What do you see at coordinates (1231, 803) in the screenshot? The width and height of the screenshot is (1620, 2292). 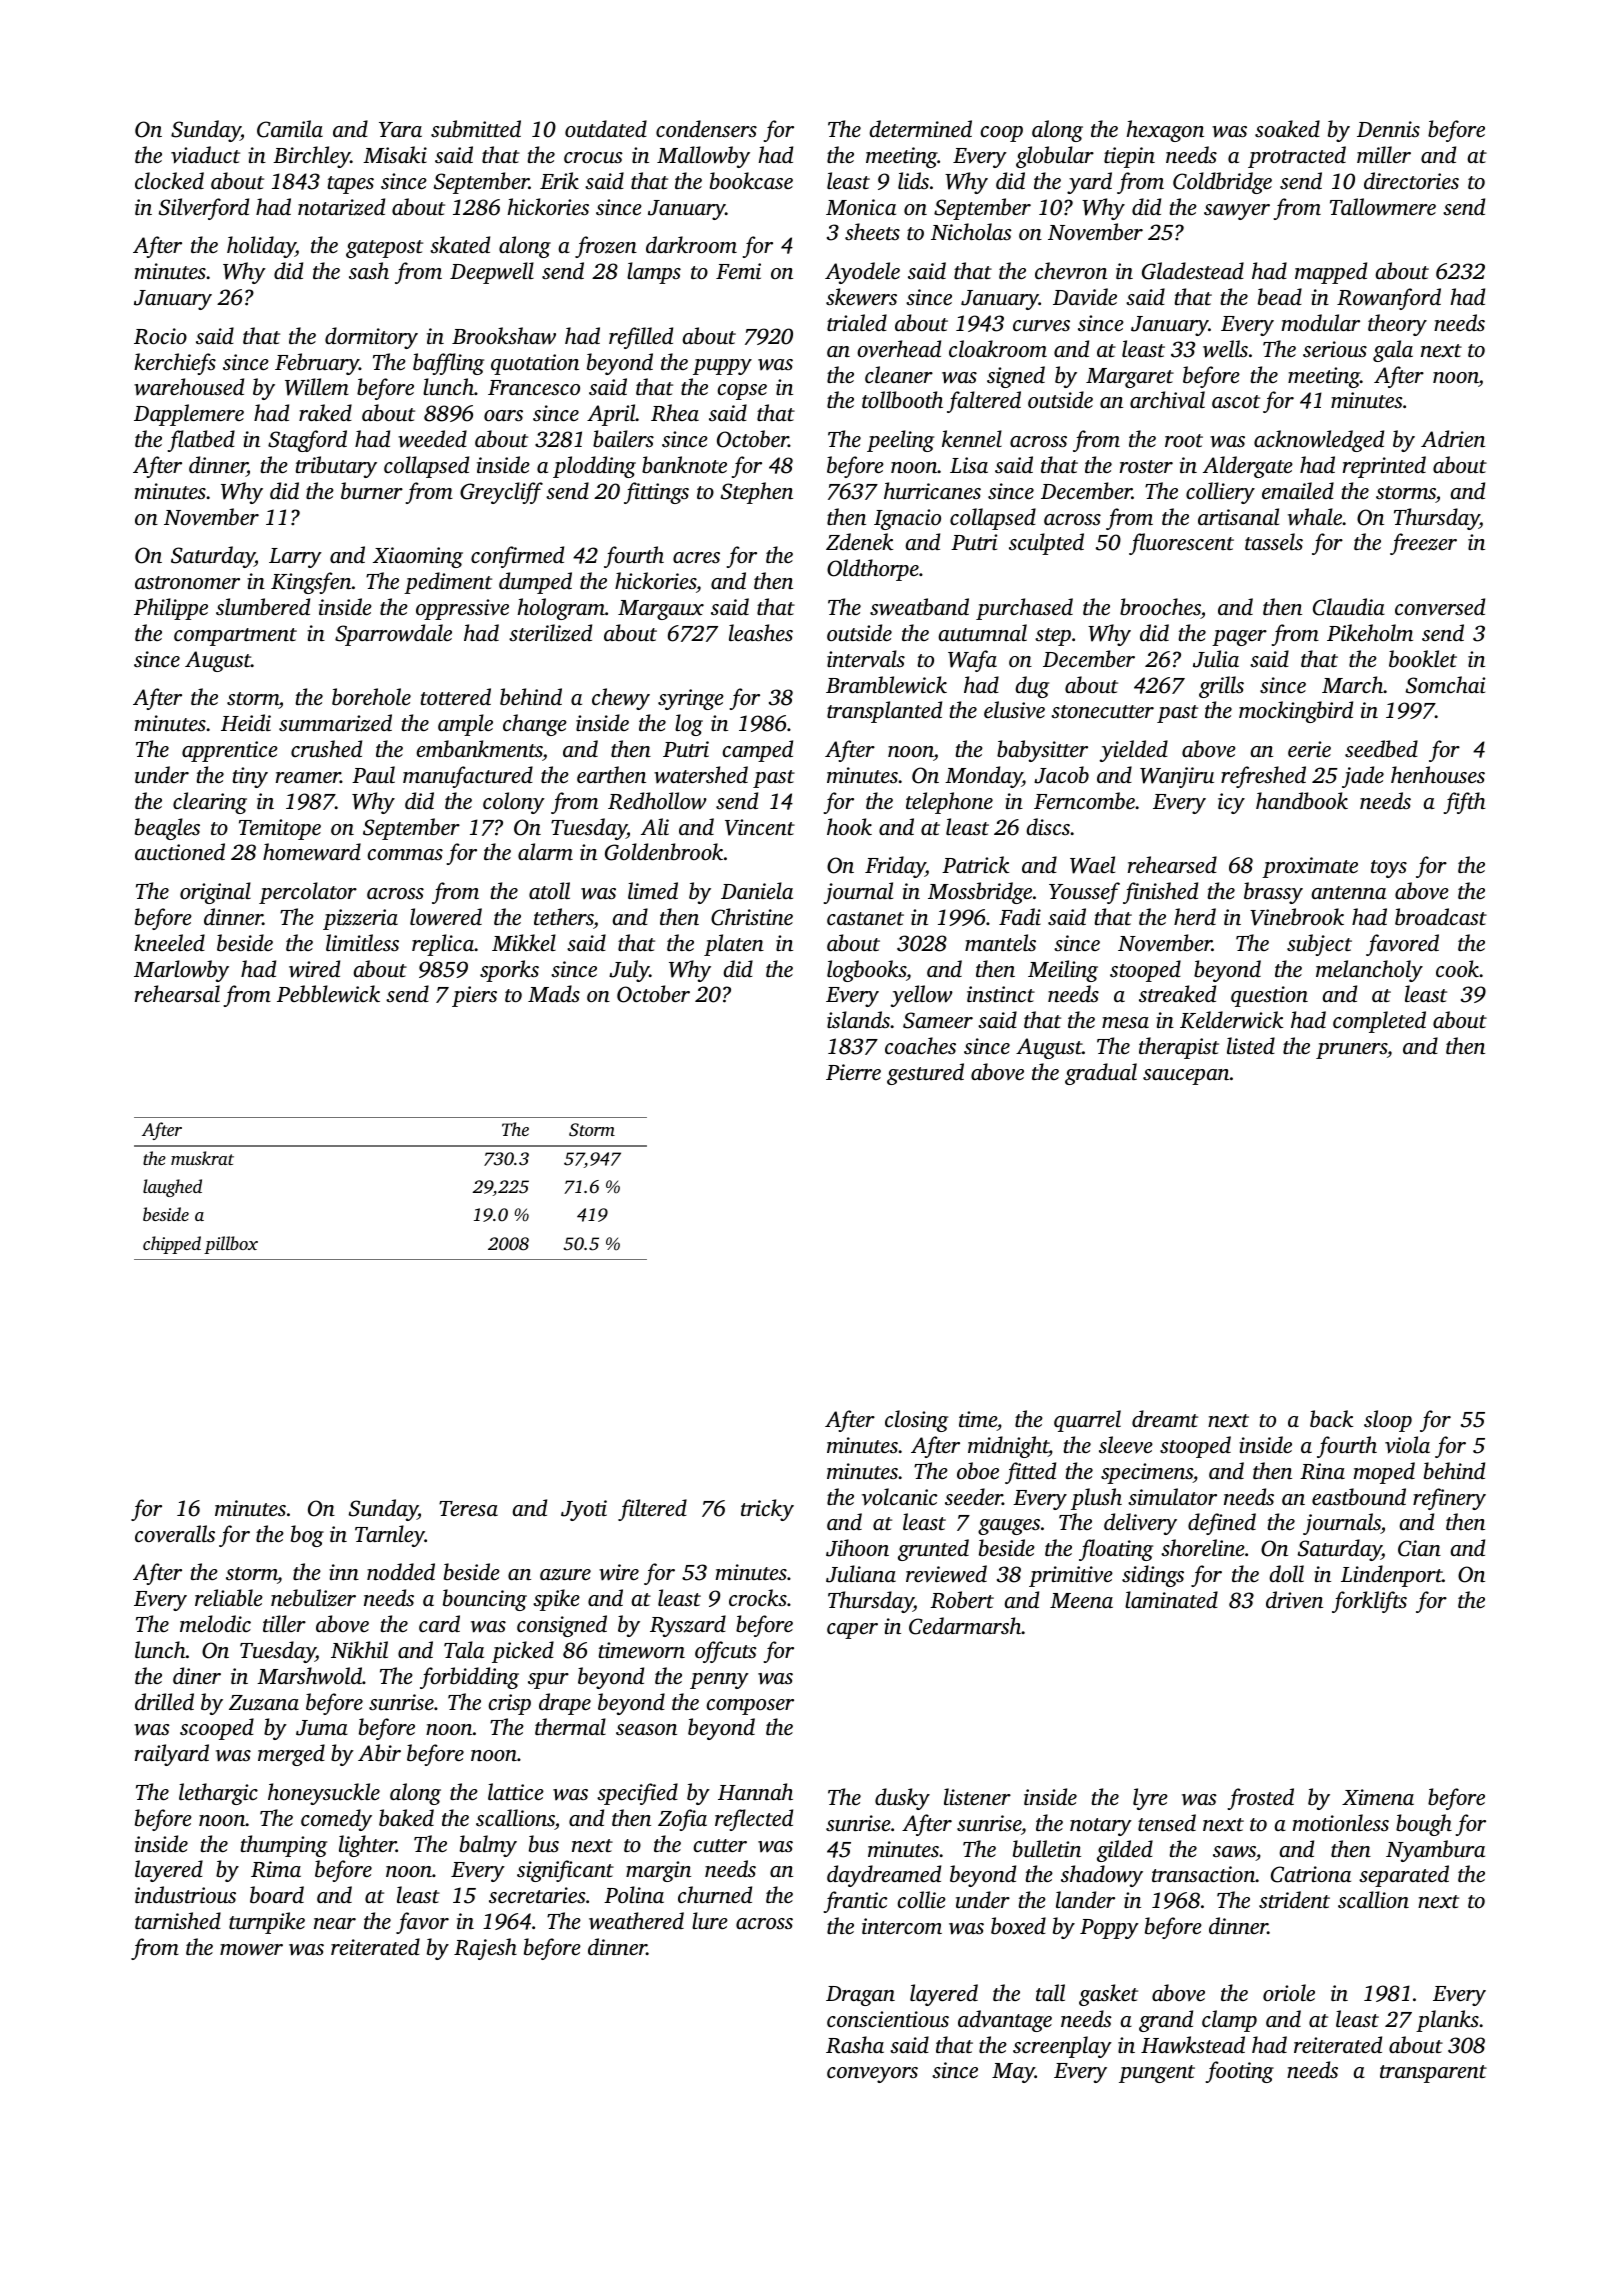 I see `icy` at bounding box center [1231, 803].
